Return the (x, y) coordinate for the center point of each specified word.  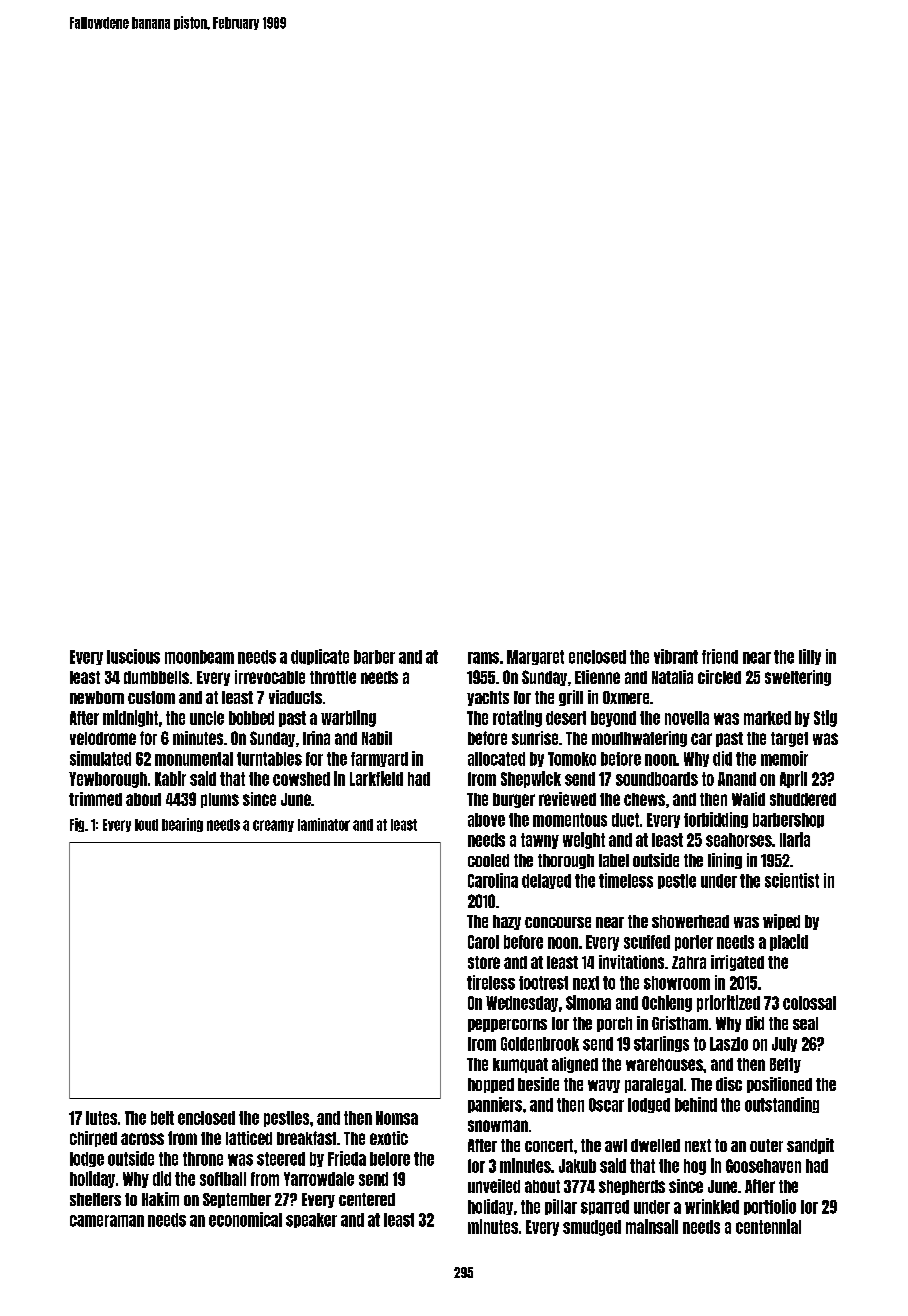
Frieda (347, 1158)
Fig (77, 825)
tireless (491, 982)
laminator (324, 824)
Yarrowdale (319, 1179)
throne (203, 1159)
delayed (546, 881)
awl (616, 1145)
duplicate (320, 657)
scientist (792, 880)
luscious (133, 656)
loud (146, 825)
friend (720, 656)
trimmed (95, 799)
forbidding (716, 820)
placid (789, 942)
